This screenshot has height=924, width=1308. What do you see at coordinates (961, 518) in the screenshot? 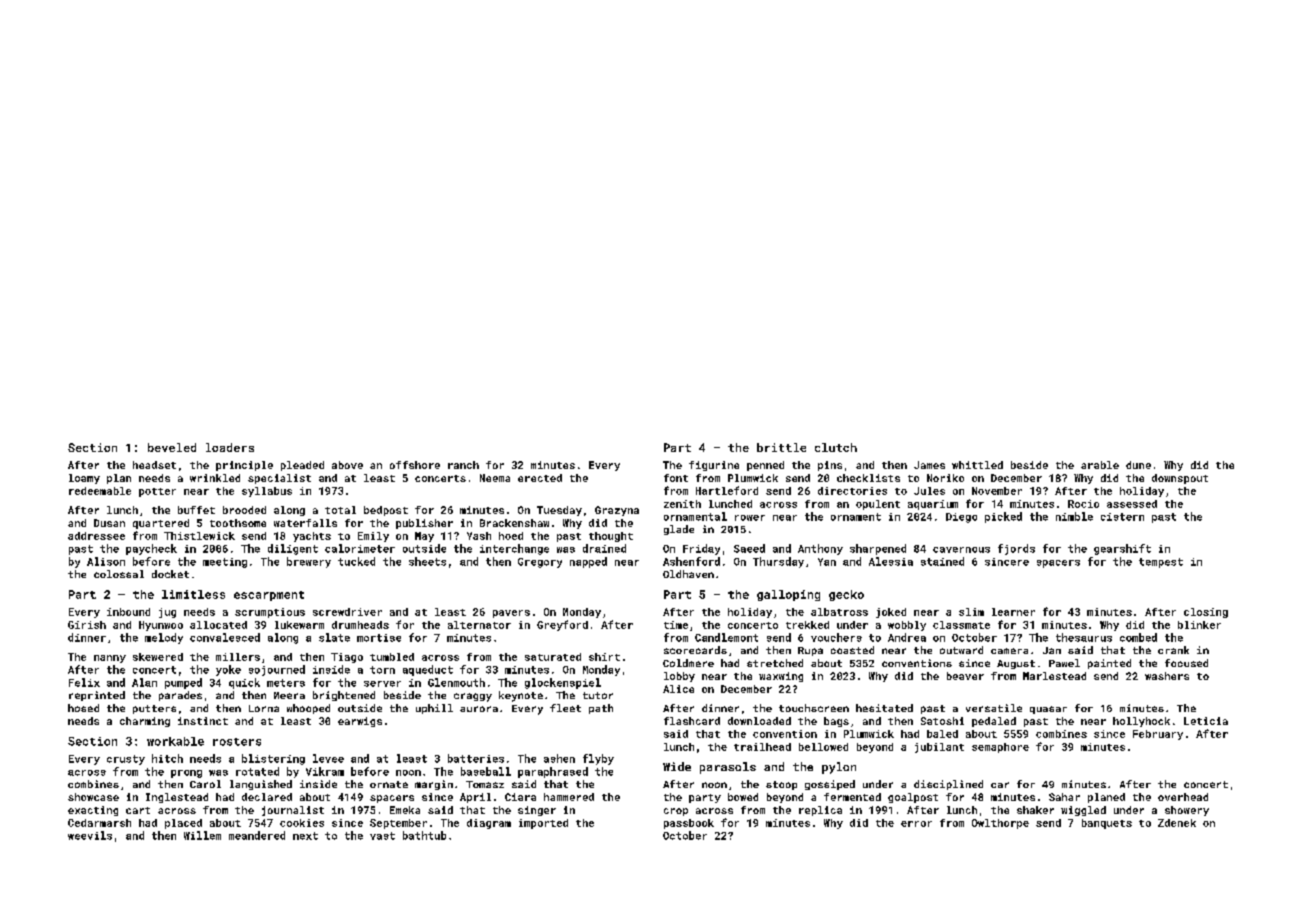
I see `Diego` at bounding box center [961, 518].
